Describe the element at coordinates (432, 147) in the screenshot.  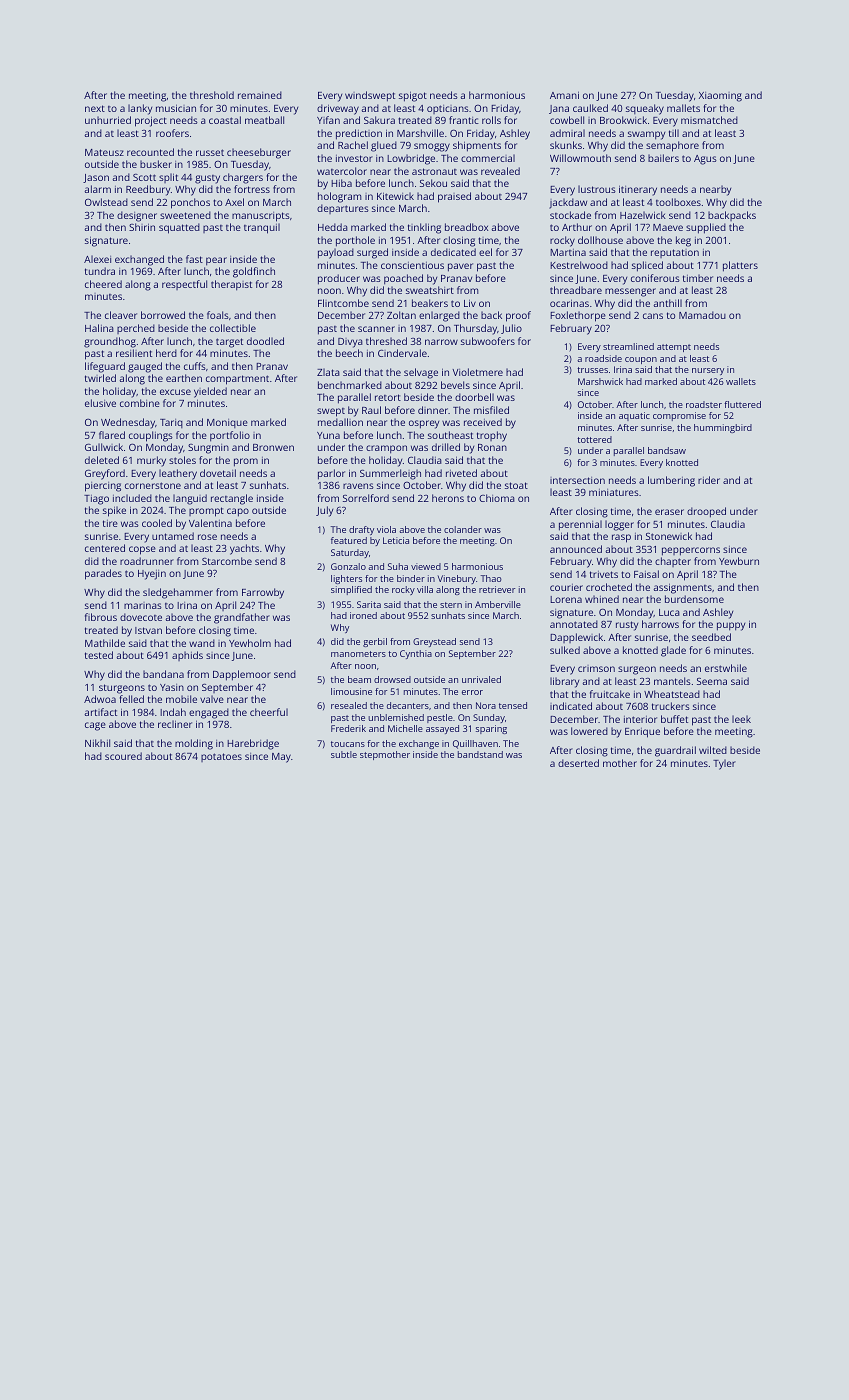
I see `smoggy` at that location.
